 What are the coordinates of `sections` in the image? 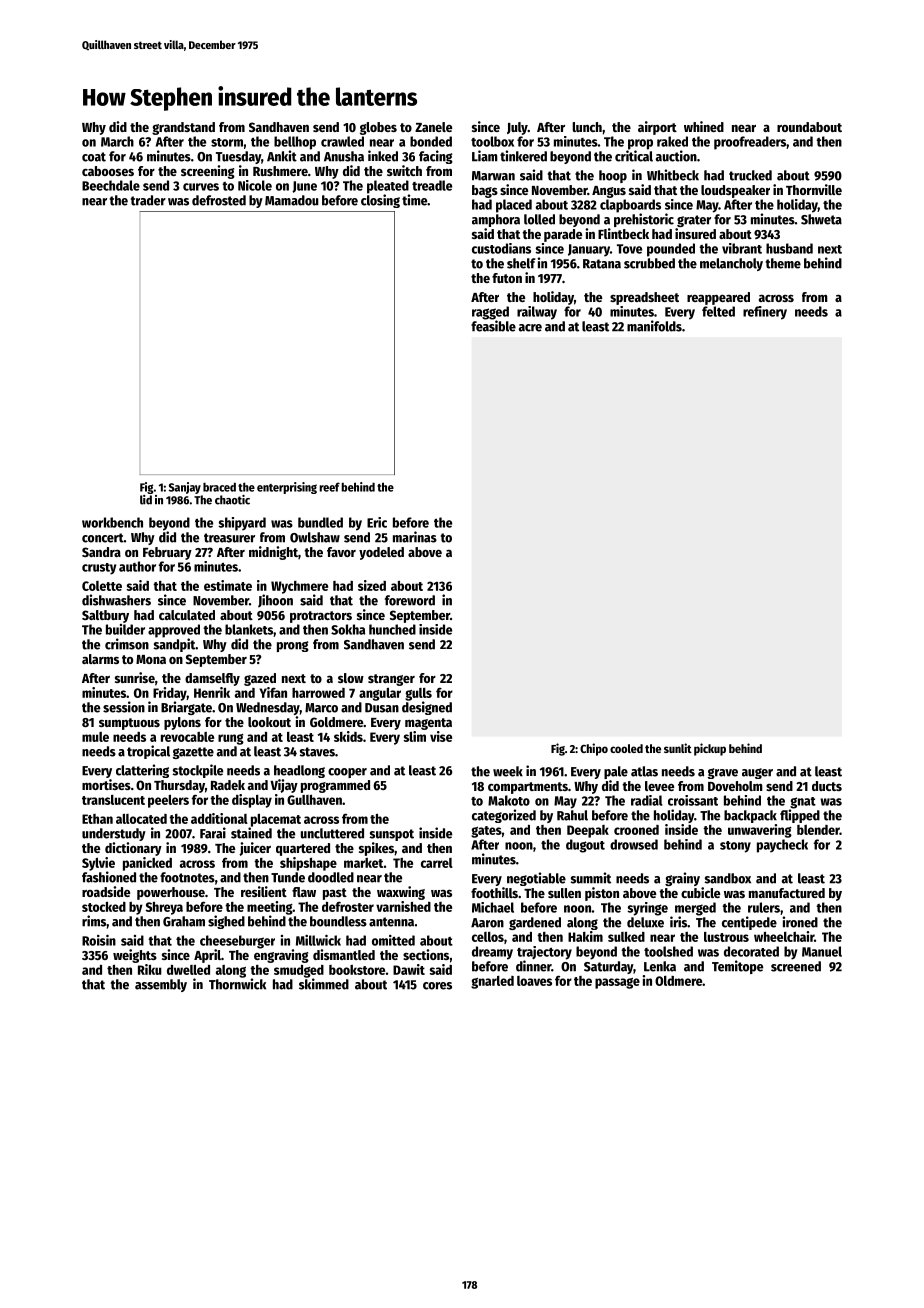 It's located at (426, 954).
